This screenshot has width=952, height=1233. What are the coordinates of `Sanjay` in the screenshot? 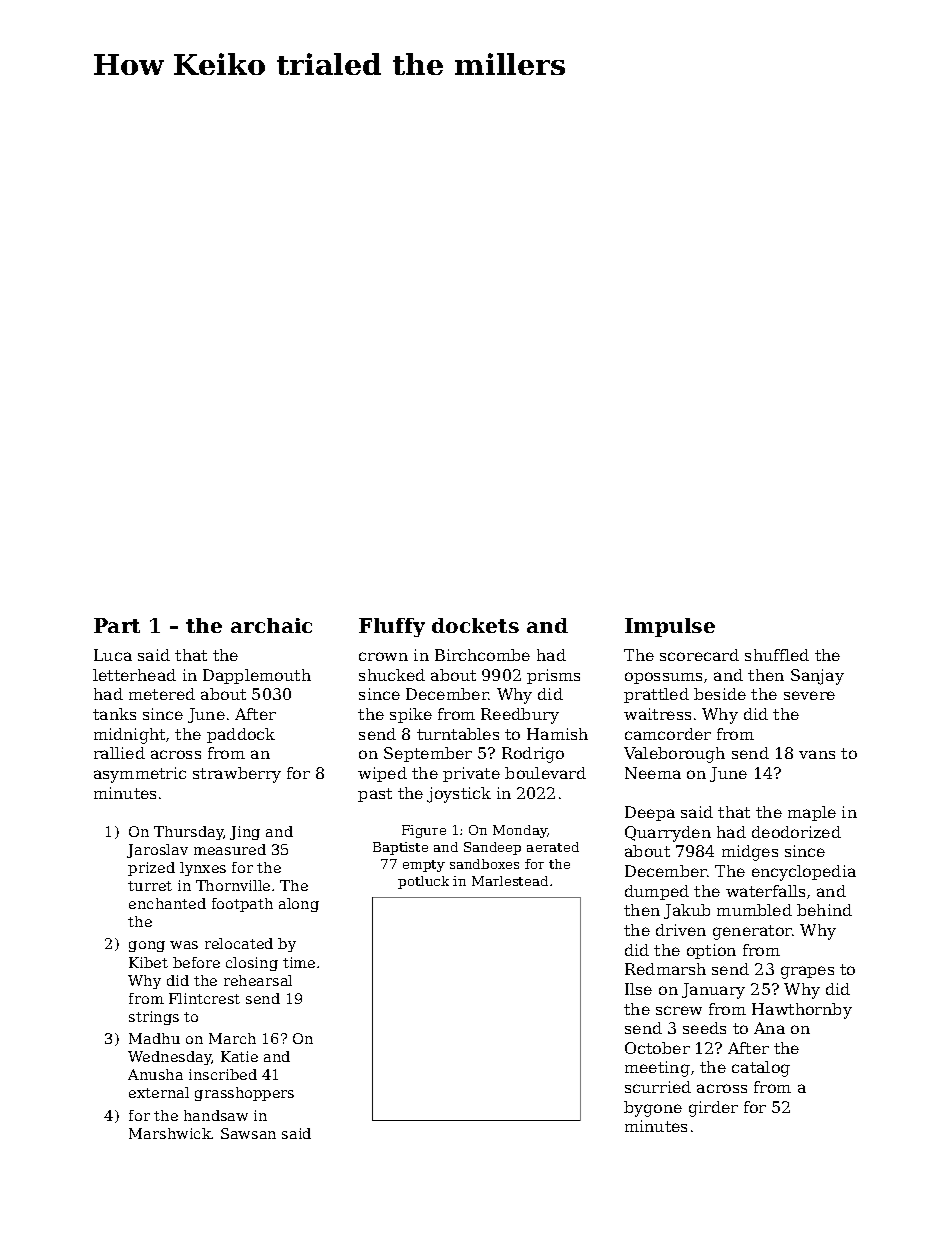 It's located at (817, 677).
